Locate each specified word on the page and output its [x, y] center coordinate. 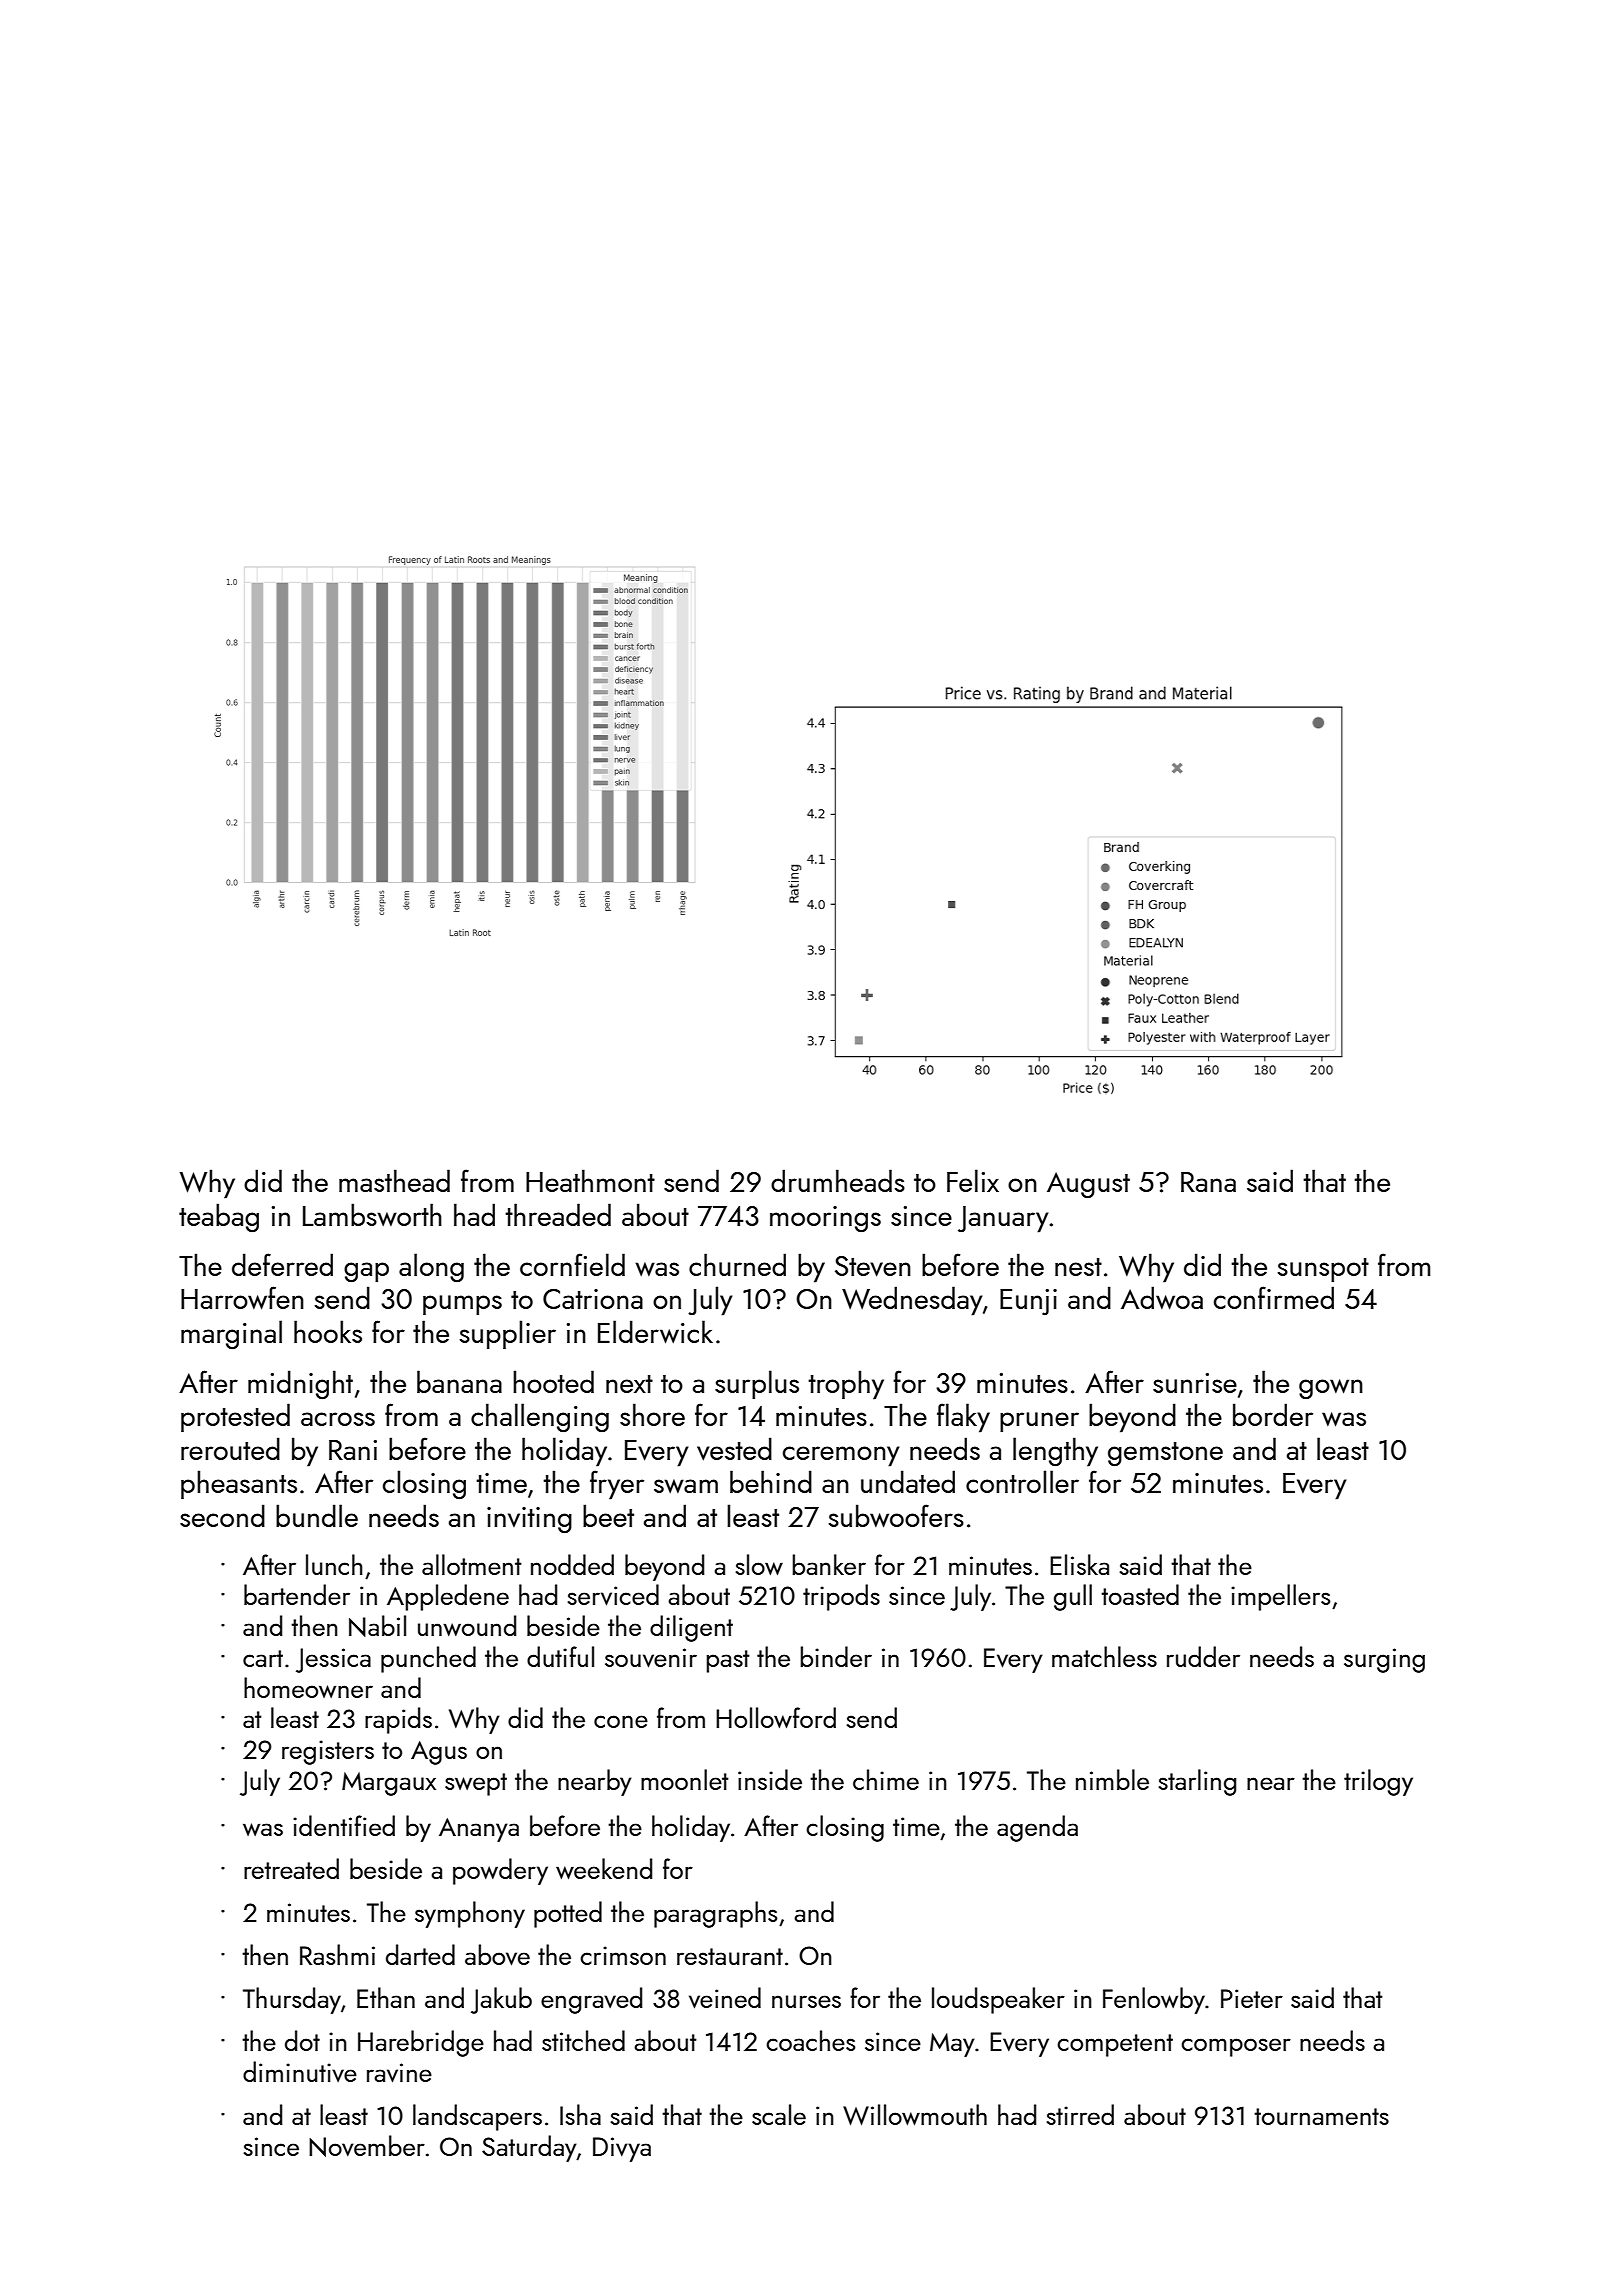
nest [1078, 1267]
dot [302, 2040]
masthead [394, 1180]
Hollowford [776, 1718]
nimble [1112, 1779]
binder [836, 1656]
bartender [297, 1594]
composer [1236, 2047]
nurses [806, 2001]
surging [1384, 1660]
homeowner [308, 1687]
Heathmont [590, 1180]
